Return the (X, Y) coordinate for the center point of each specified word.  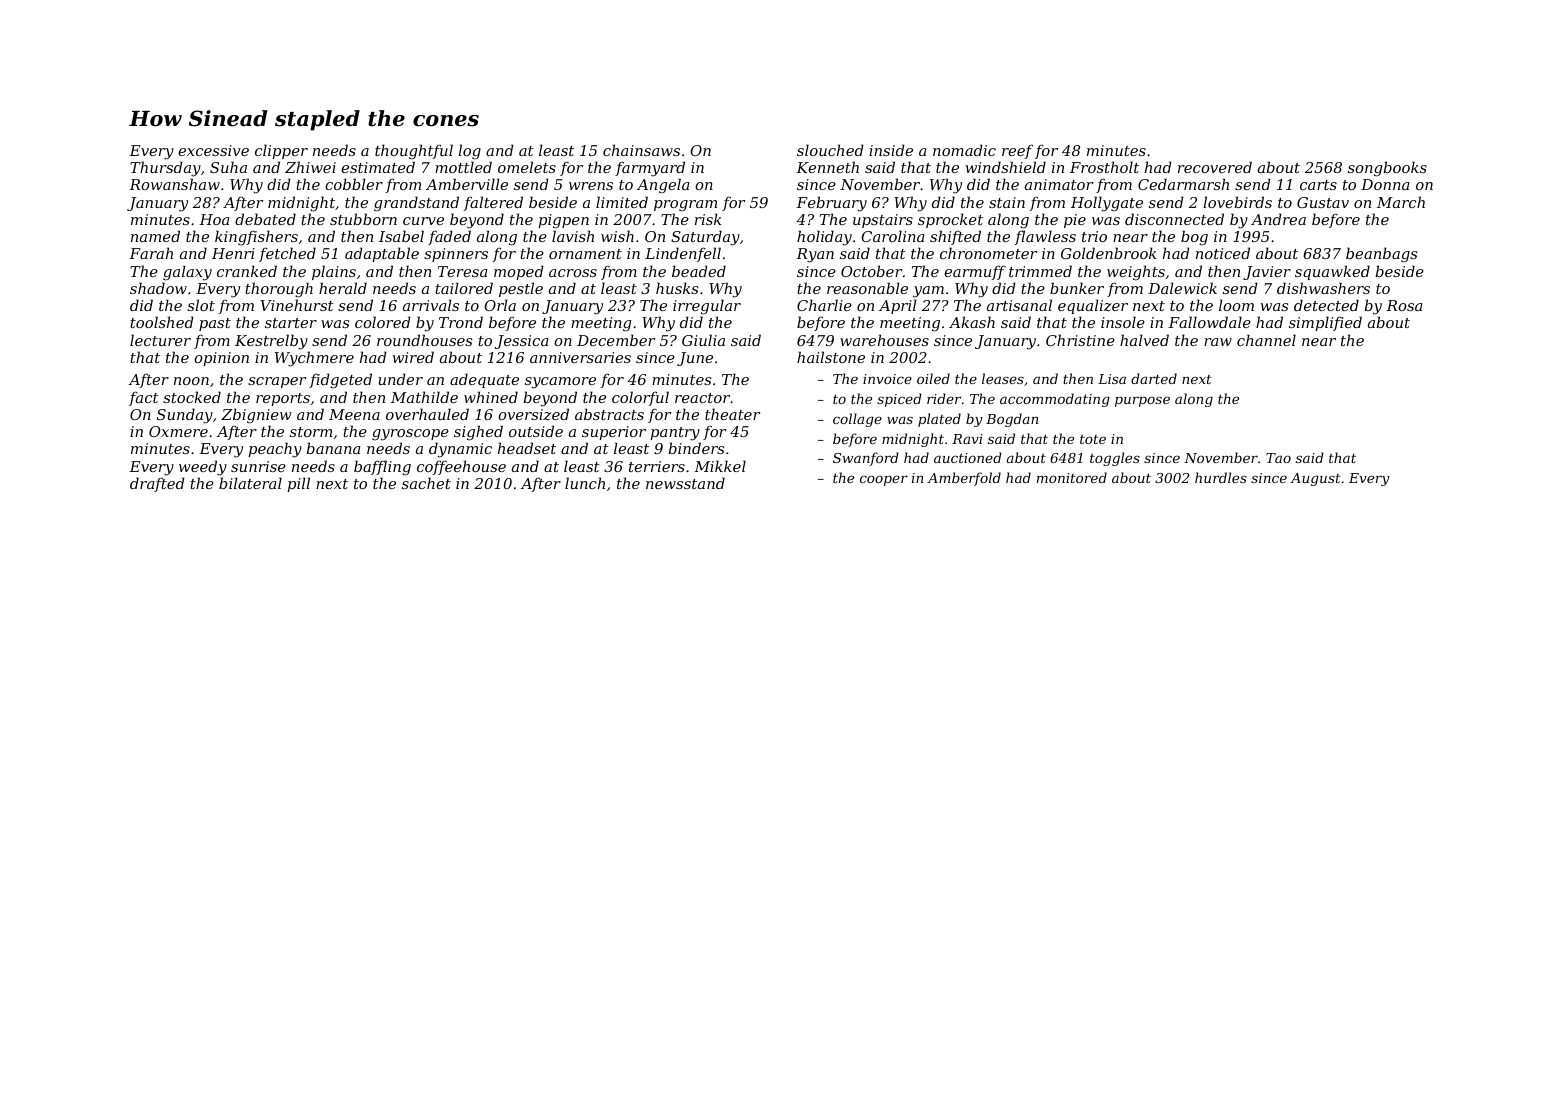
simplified (1325, 323)
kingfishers (256, 238)
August (1315, 479)
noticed (1223, 253)
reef (1017, 151)
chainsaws (641, 150)
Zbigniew (256, 416)
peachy (275, 450)
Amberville (467, 184)
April (897, 306)
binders (696, 448)
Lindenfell (683, 254)
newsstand (685, 483)
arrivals (431, 305)
